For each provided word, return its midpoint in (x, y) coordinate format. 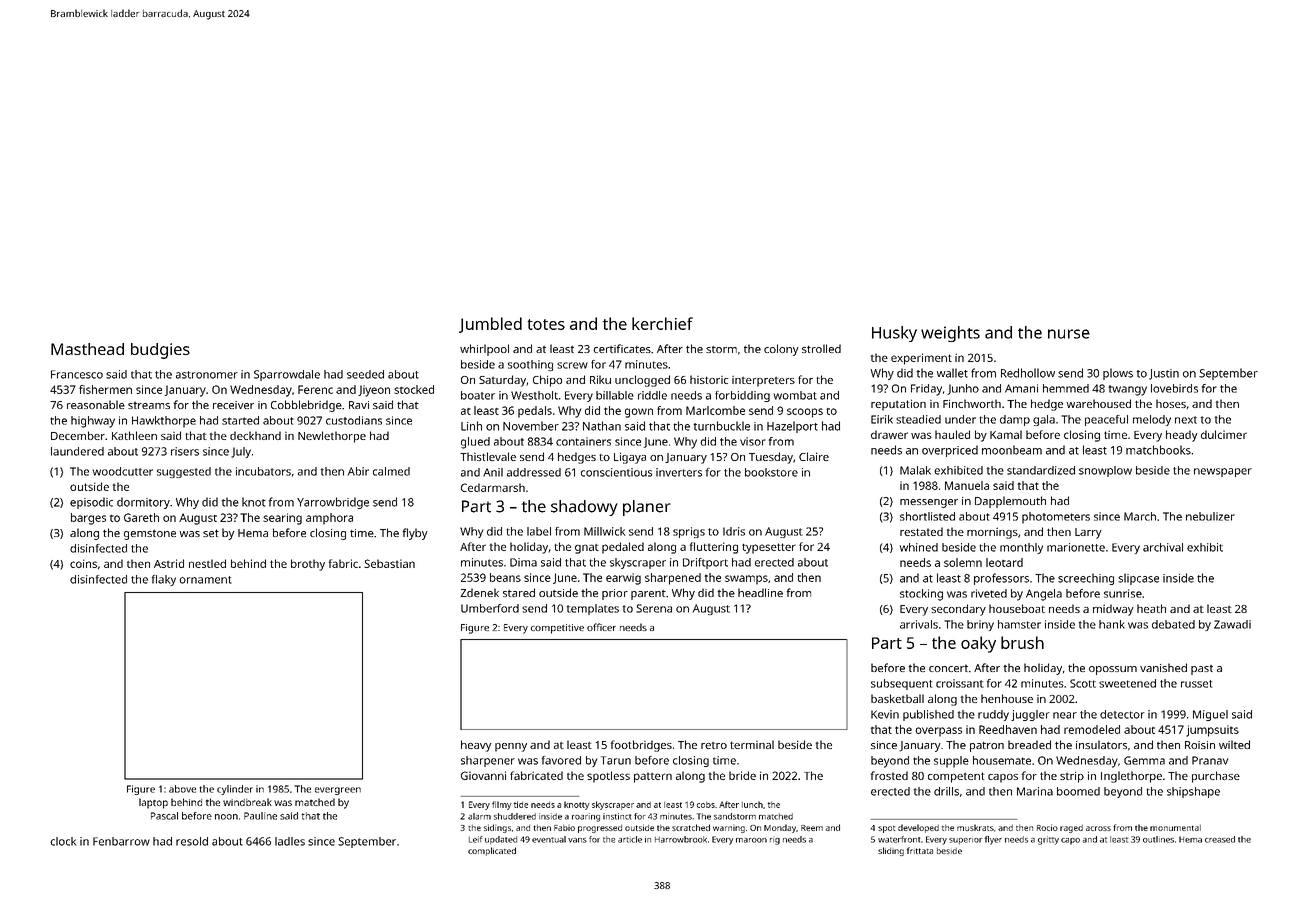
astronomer (207, 375)
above (182, 789)
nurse (1069, 334)
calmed (391, 471)
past (1202, 670)
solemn (963, 562)
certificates (622, 348)
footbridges (641, 746)
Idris (734, 531)
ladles (290, 841)
